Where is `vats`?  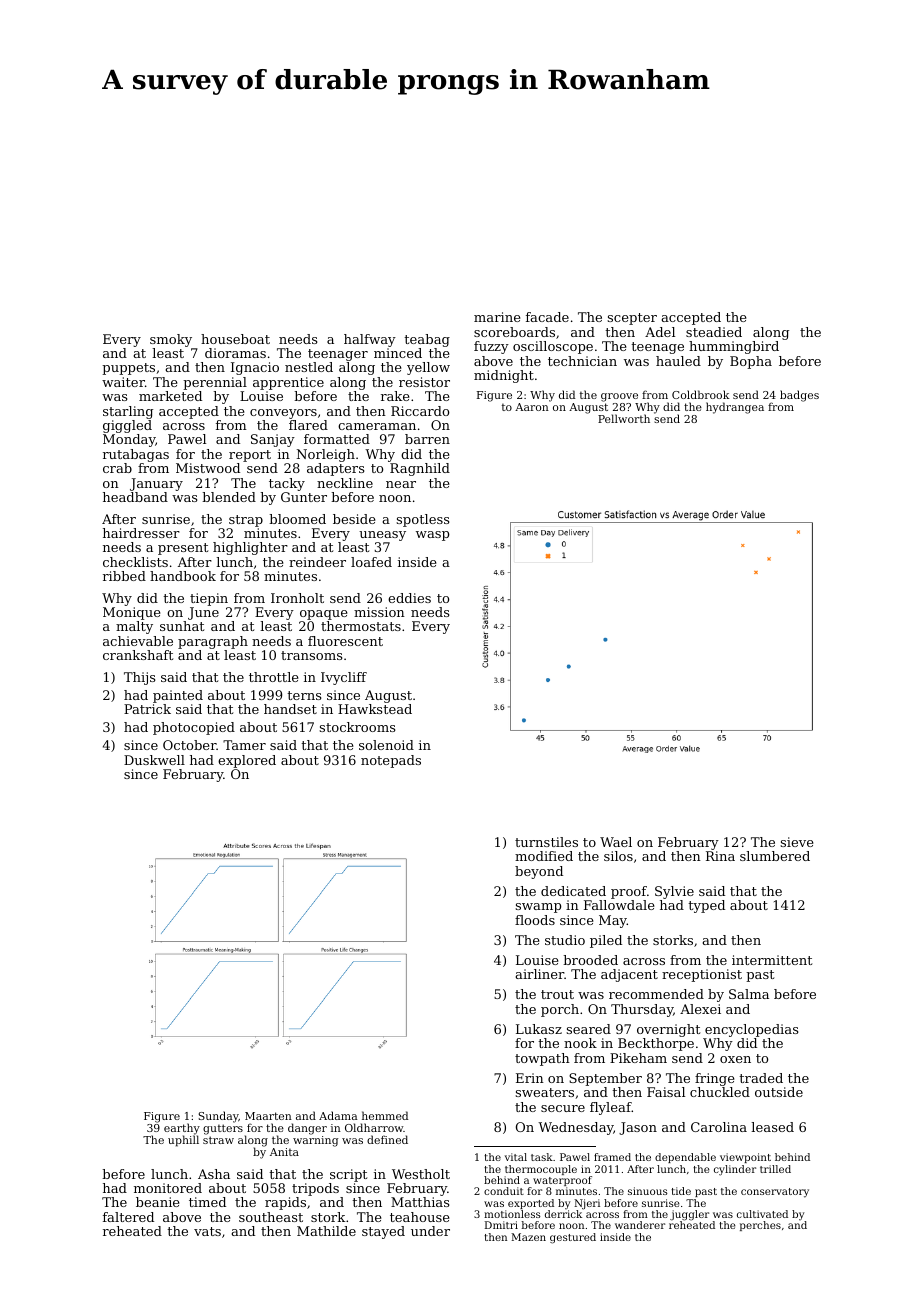 vats is located at coordinates (207, 1231).
